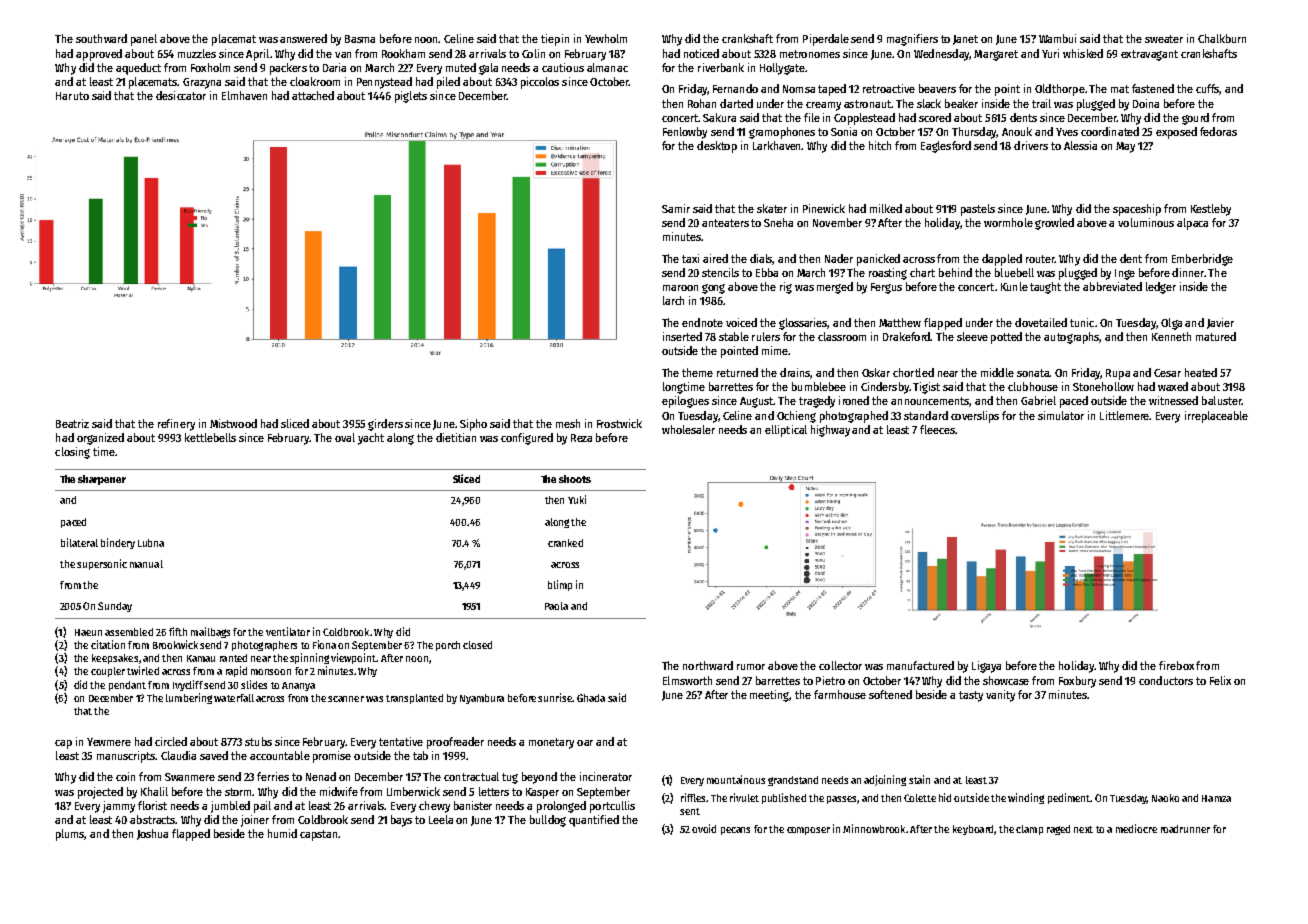 Image resolution: width=1308 pixels, height=924 pixels. What do you see at coordinates (782, 69) in the screenshot?
I see `Hollygate` at bounding box center [782, 69].
